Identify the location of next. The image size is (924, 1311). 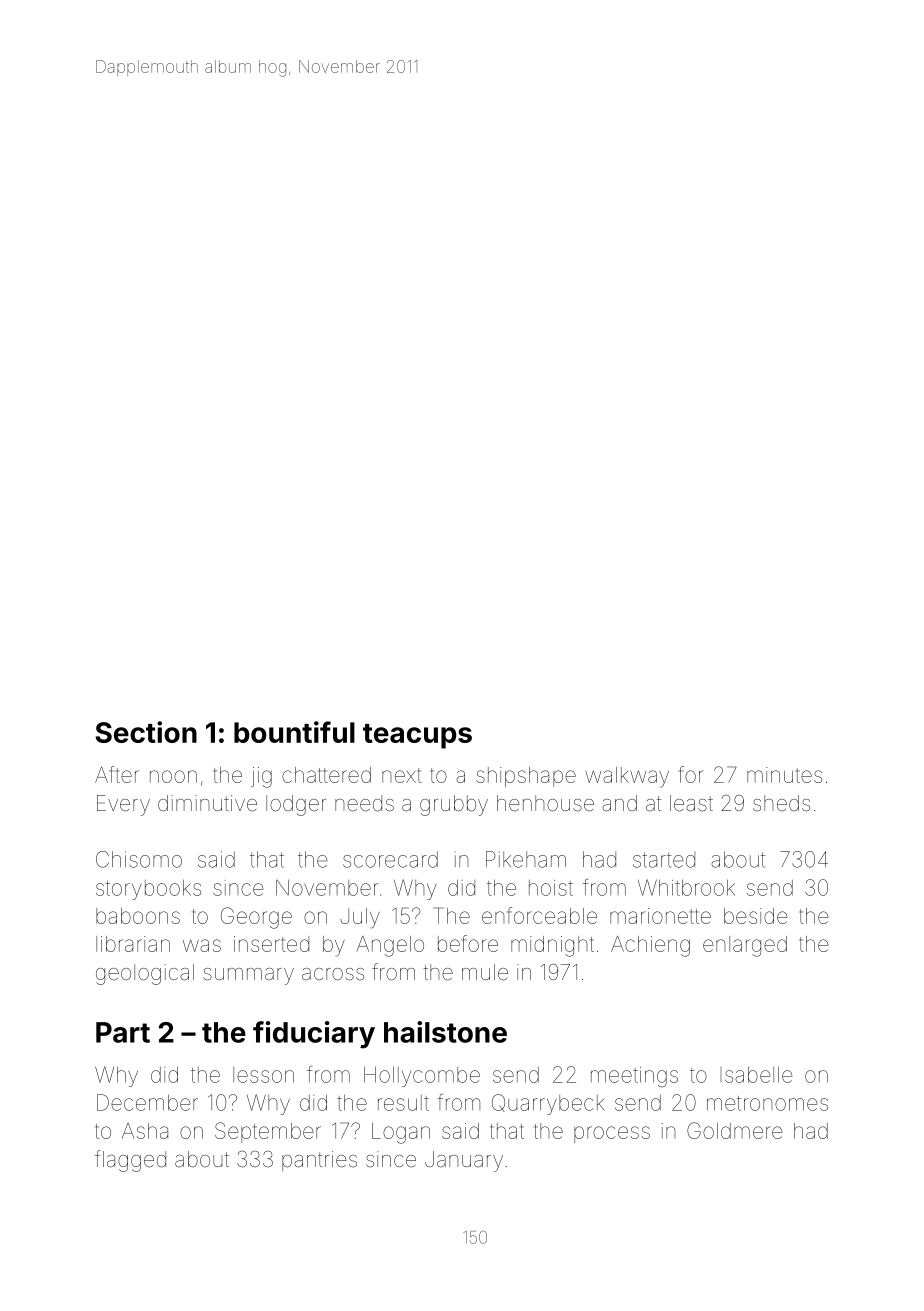
(402, 775).
